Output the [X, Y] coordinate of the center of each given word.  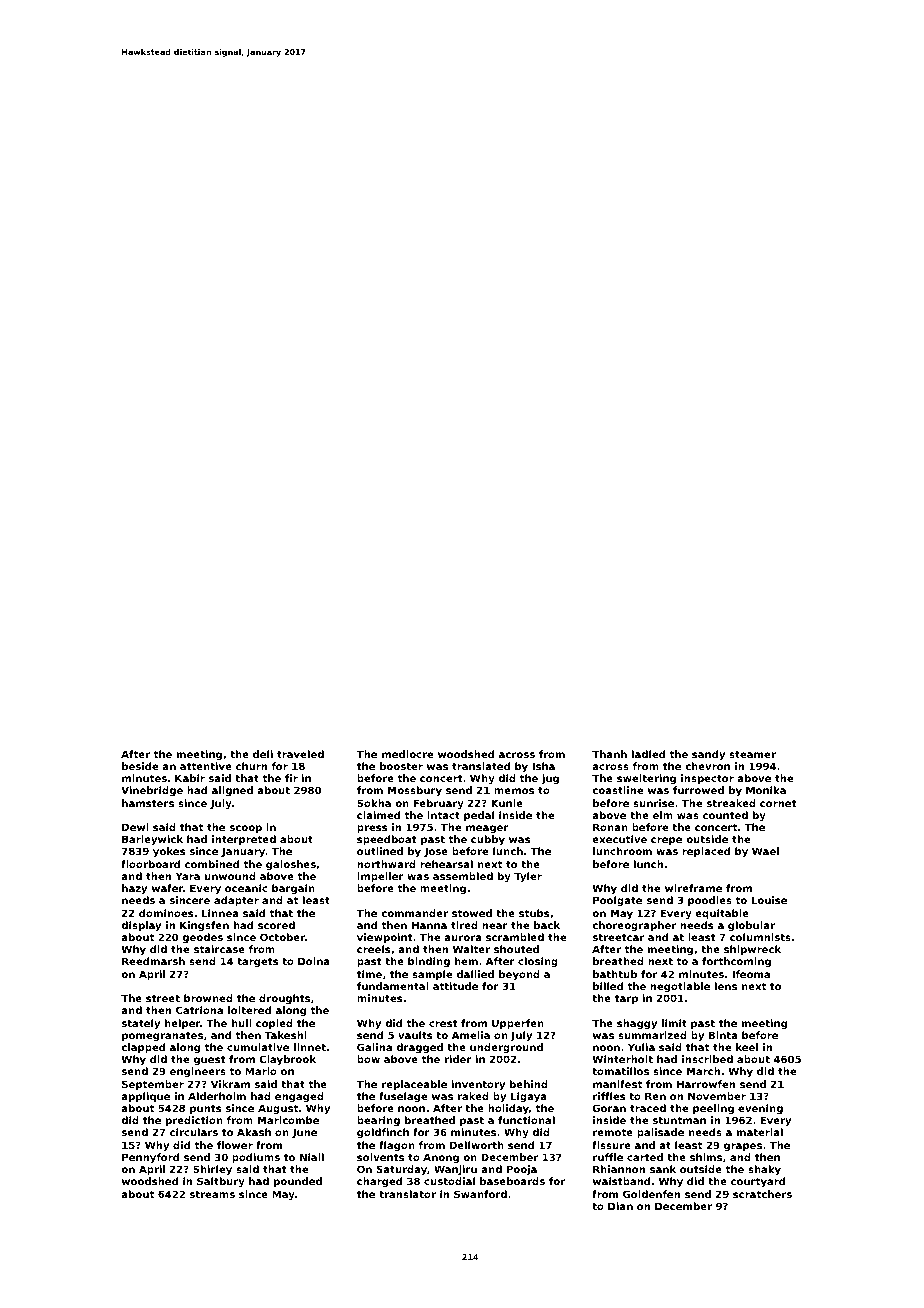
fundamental [393, 986]
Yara [188, 876]
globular [751, 926]
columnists [760, 937]
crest [443, 1023]
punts [205, 1109]
